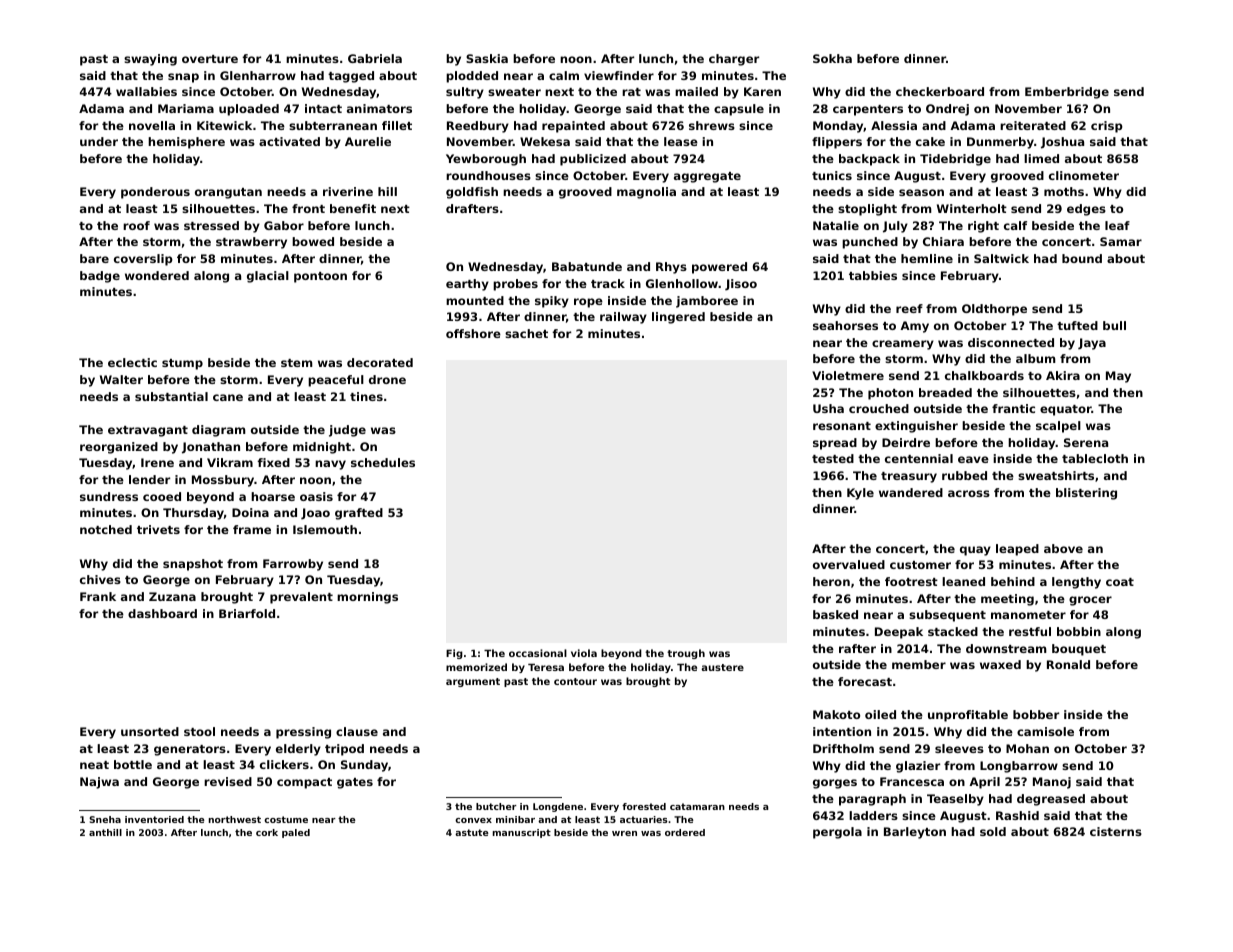 The image size is (1233, 952). I want to click on moths, so click(1064, 191).
